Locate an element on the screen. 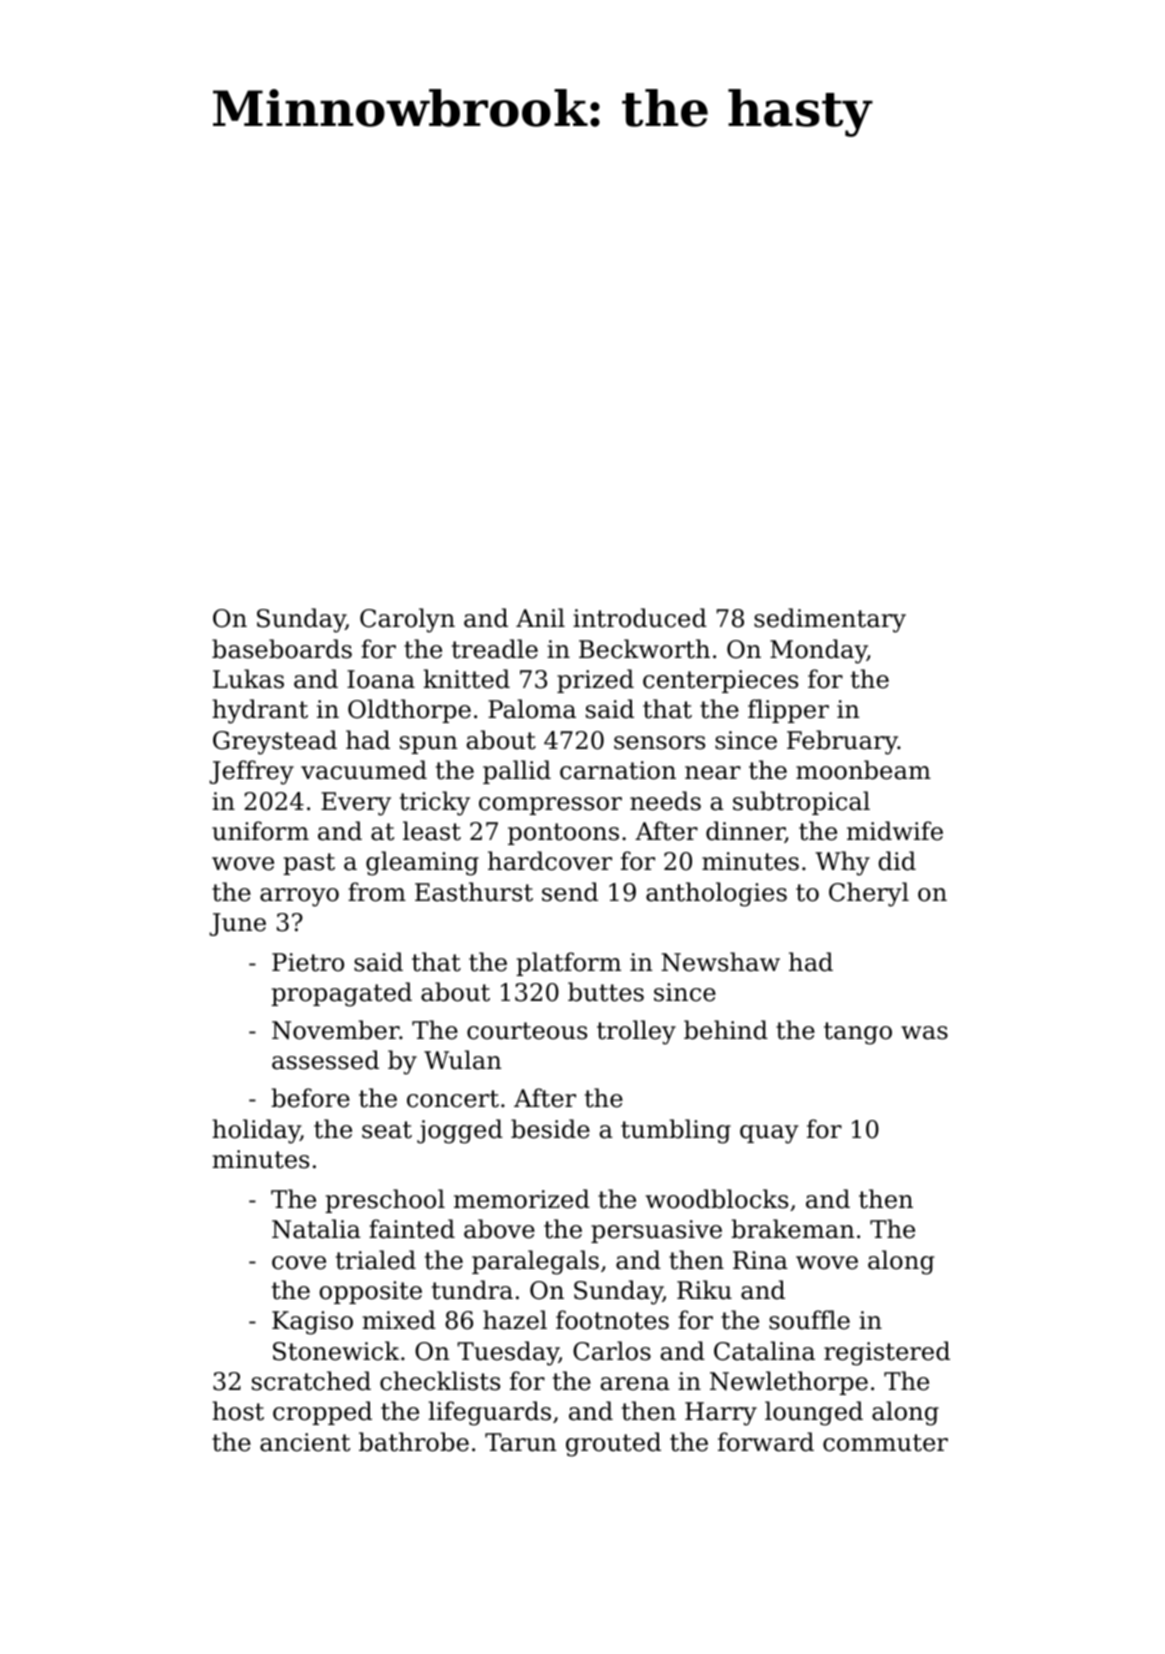 This screenshot has width=1165, height=1654. commuter is located at coordinates (885, 1443).
